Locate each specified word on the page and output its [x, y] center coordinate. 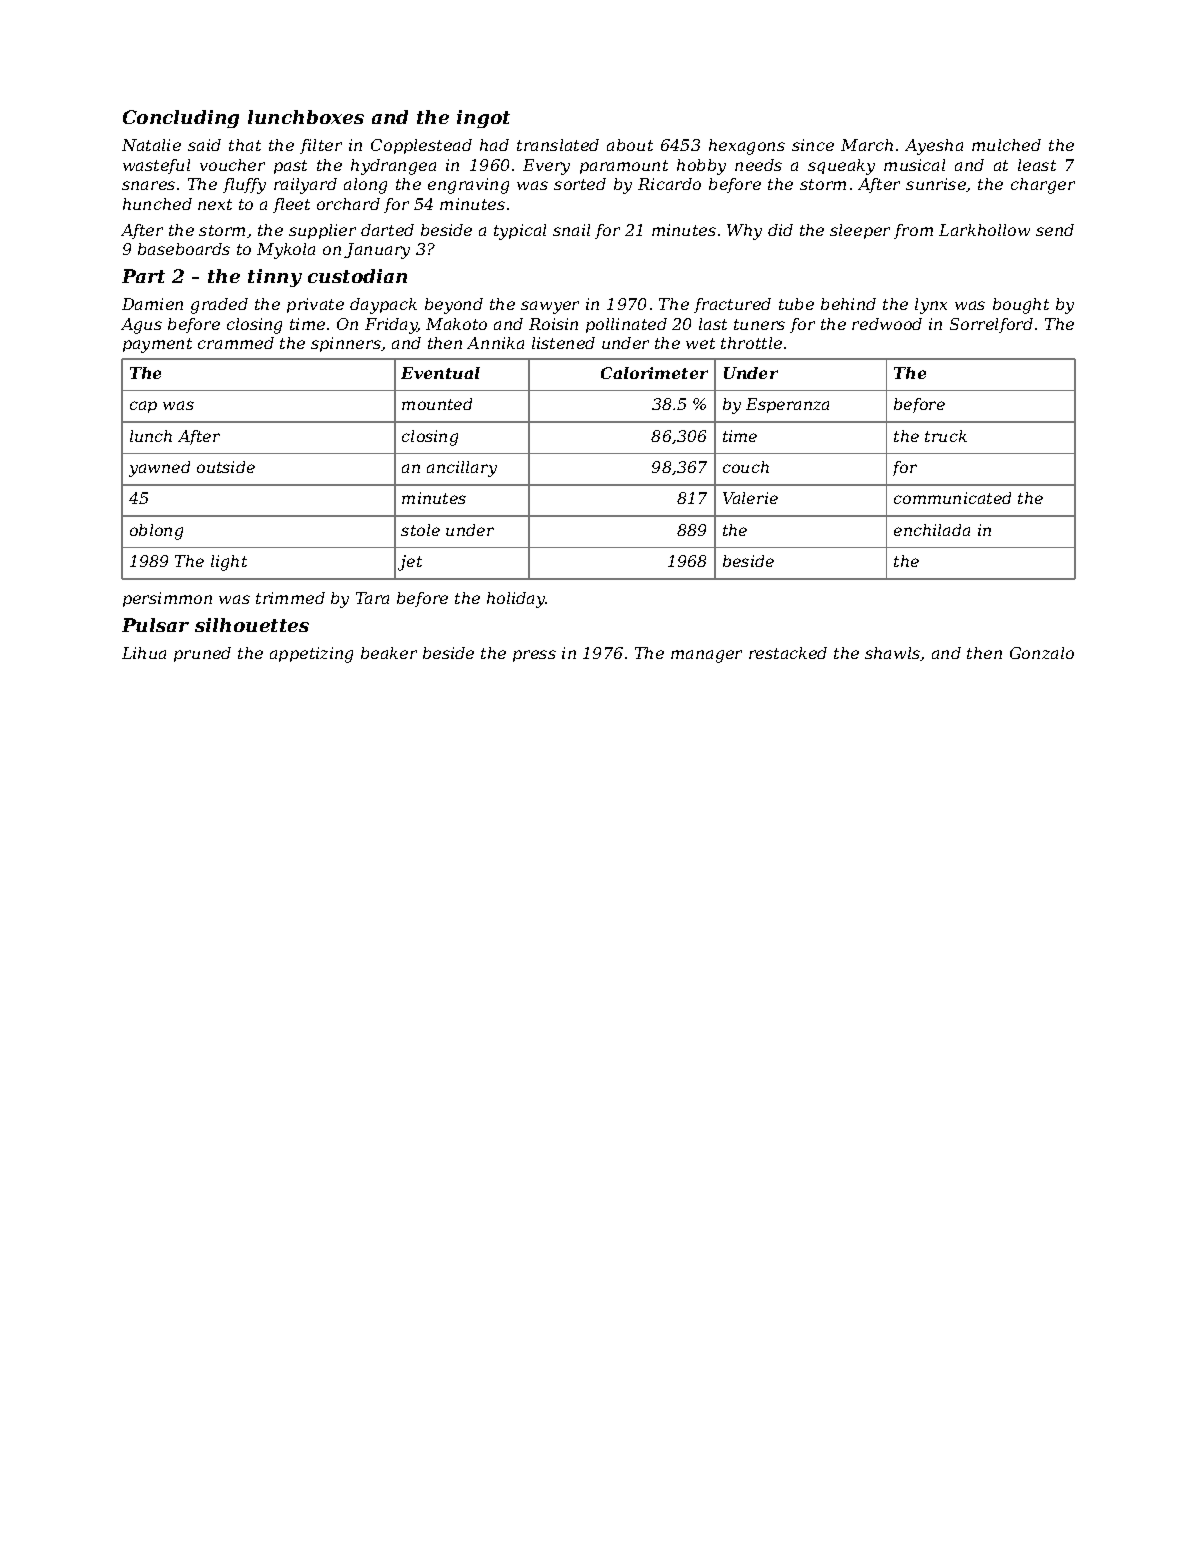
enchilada [932, 530]
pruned [202, 654]
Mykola [286, 251]
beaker [389, 653]
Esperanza [787, 405]
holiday [516, 600]
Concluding [181, 119]
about [630, 145]
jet [410, 563]
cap [143, 407]
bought [1021, 306]
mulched [1006, 145]
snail [571, 230]
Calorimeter [654, 373]
